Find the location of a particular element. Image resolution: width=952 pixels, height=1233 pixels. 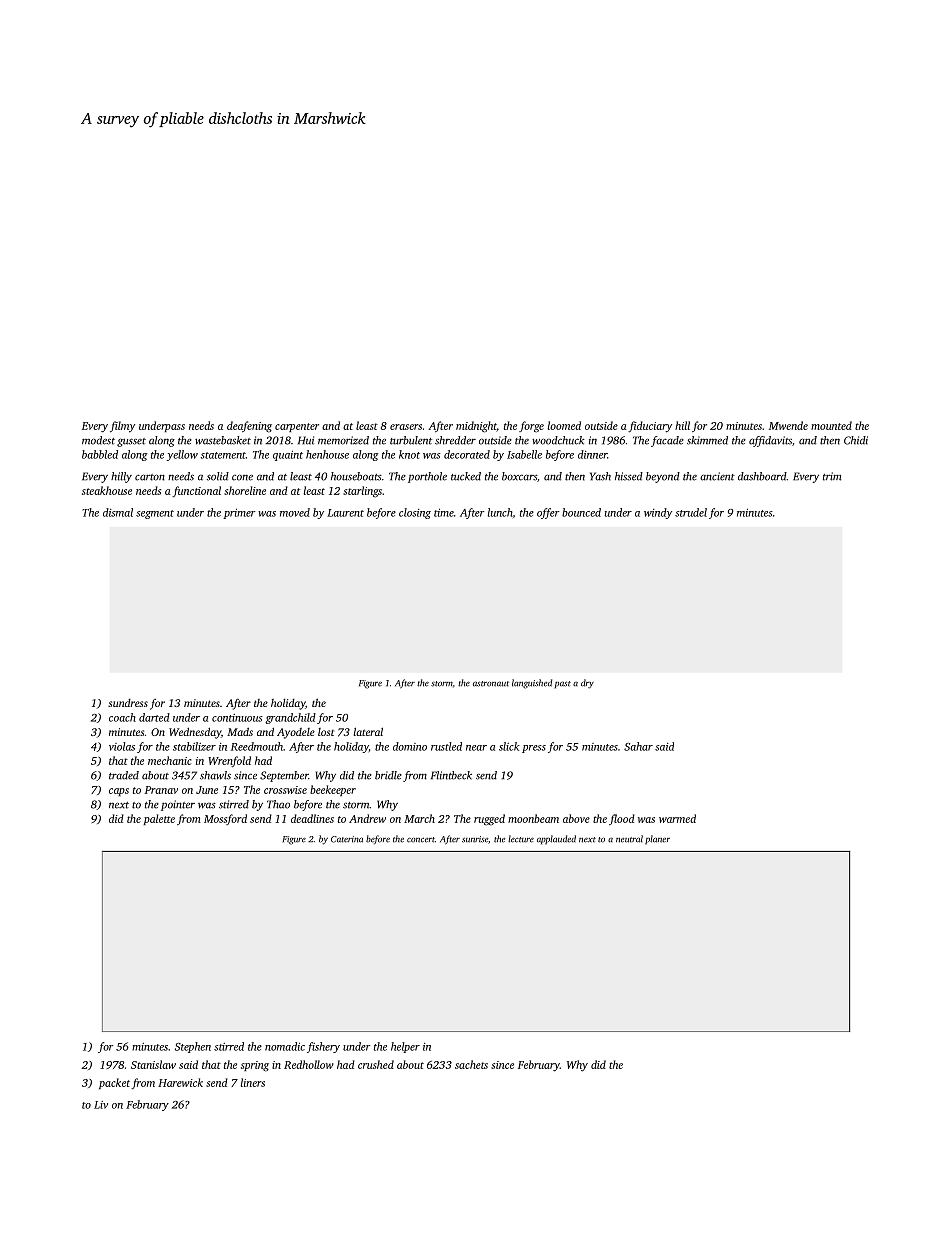

steakhouse is located at coordinates (107, 490).
